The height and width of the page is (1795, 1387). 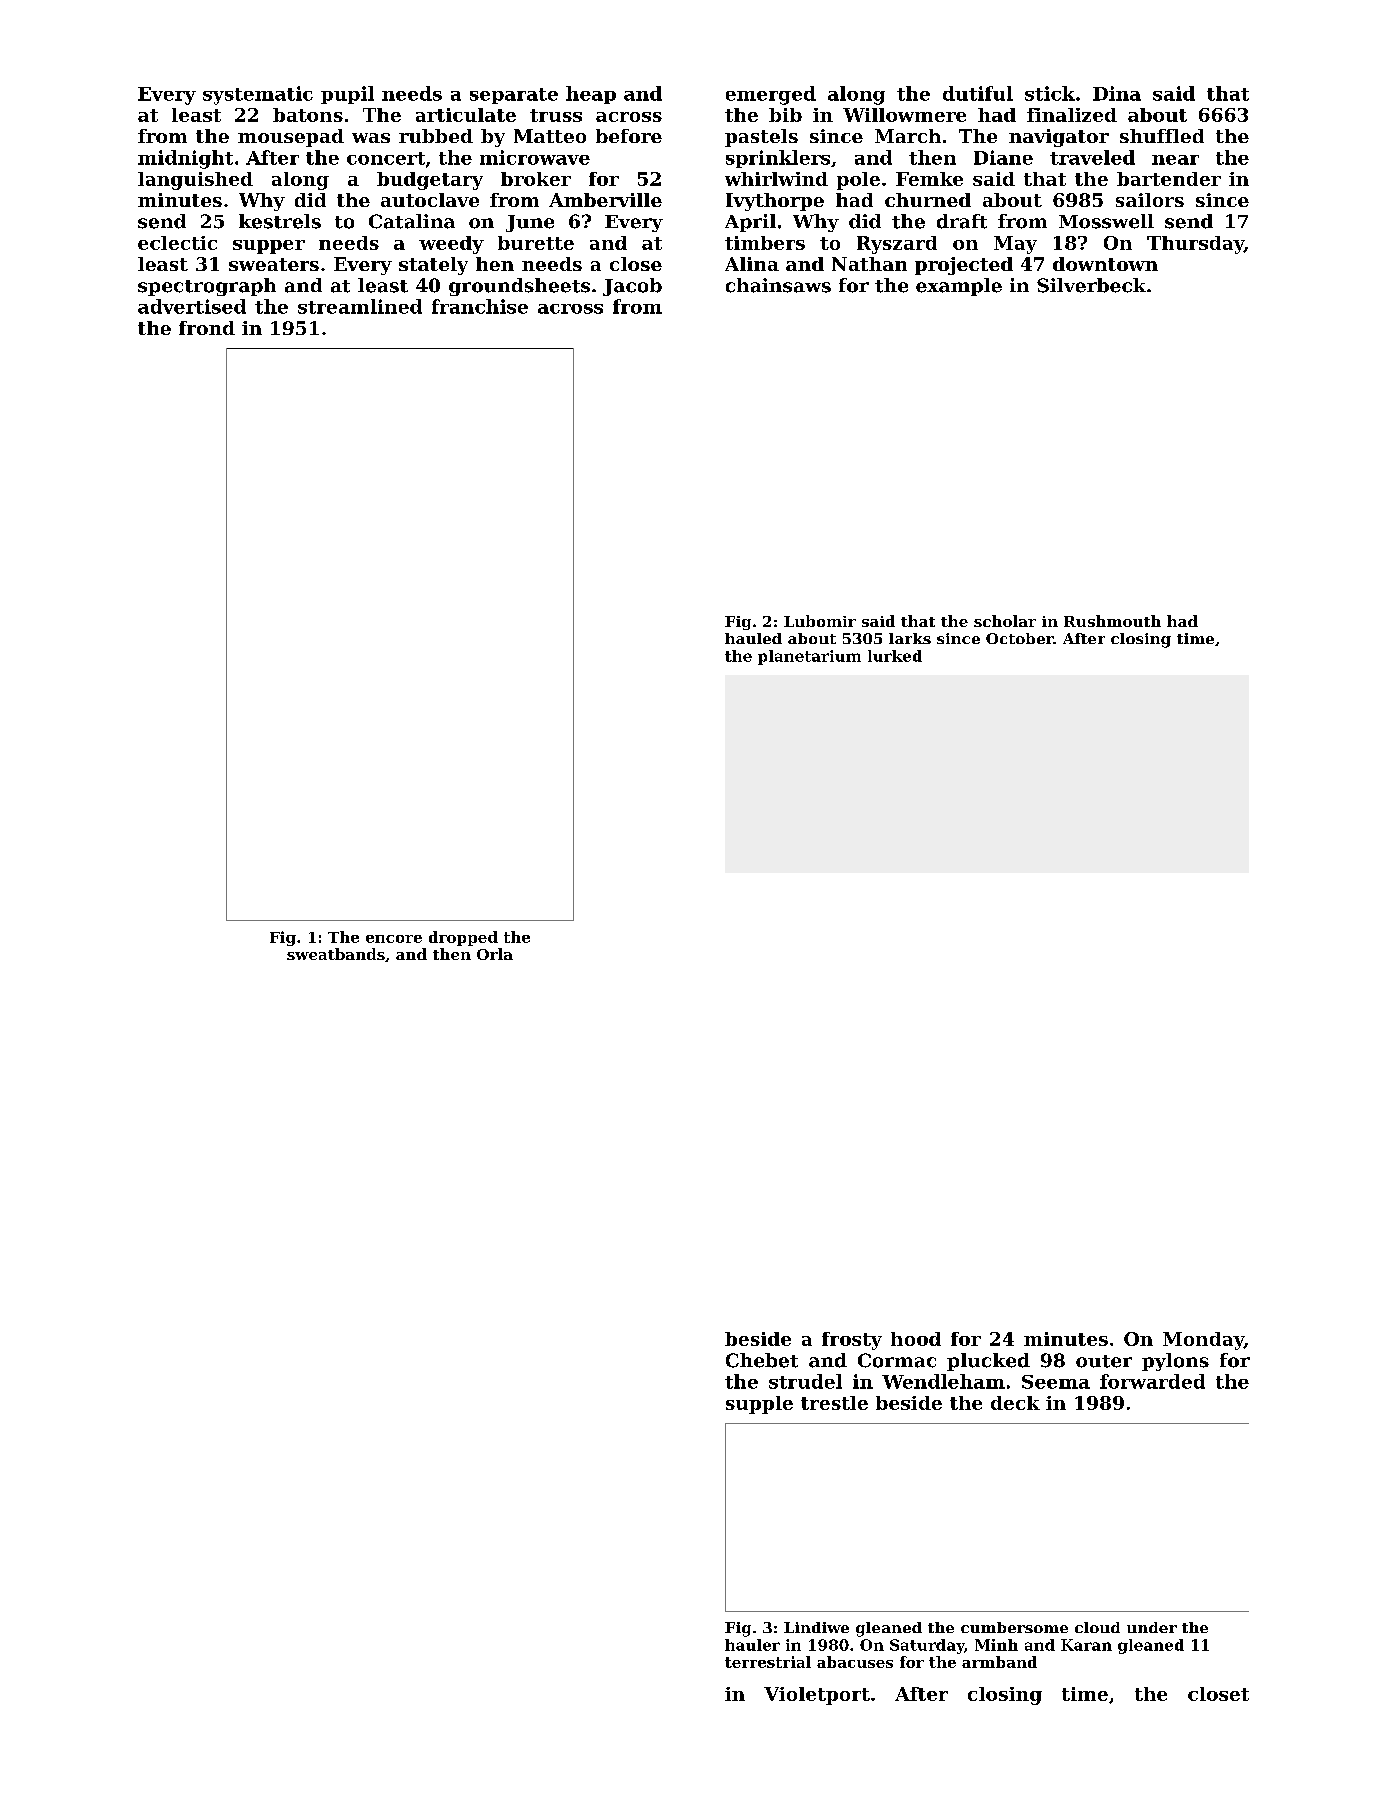 What do you see at coordinates (778, 285) in the page?
I see `chainsaws` at bounding box center [778, 285].
